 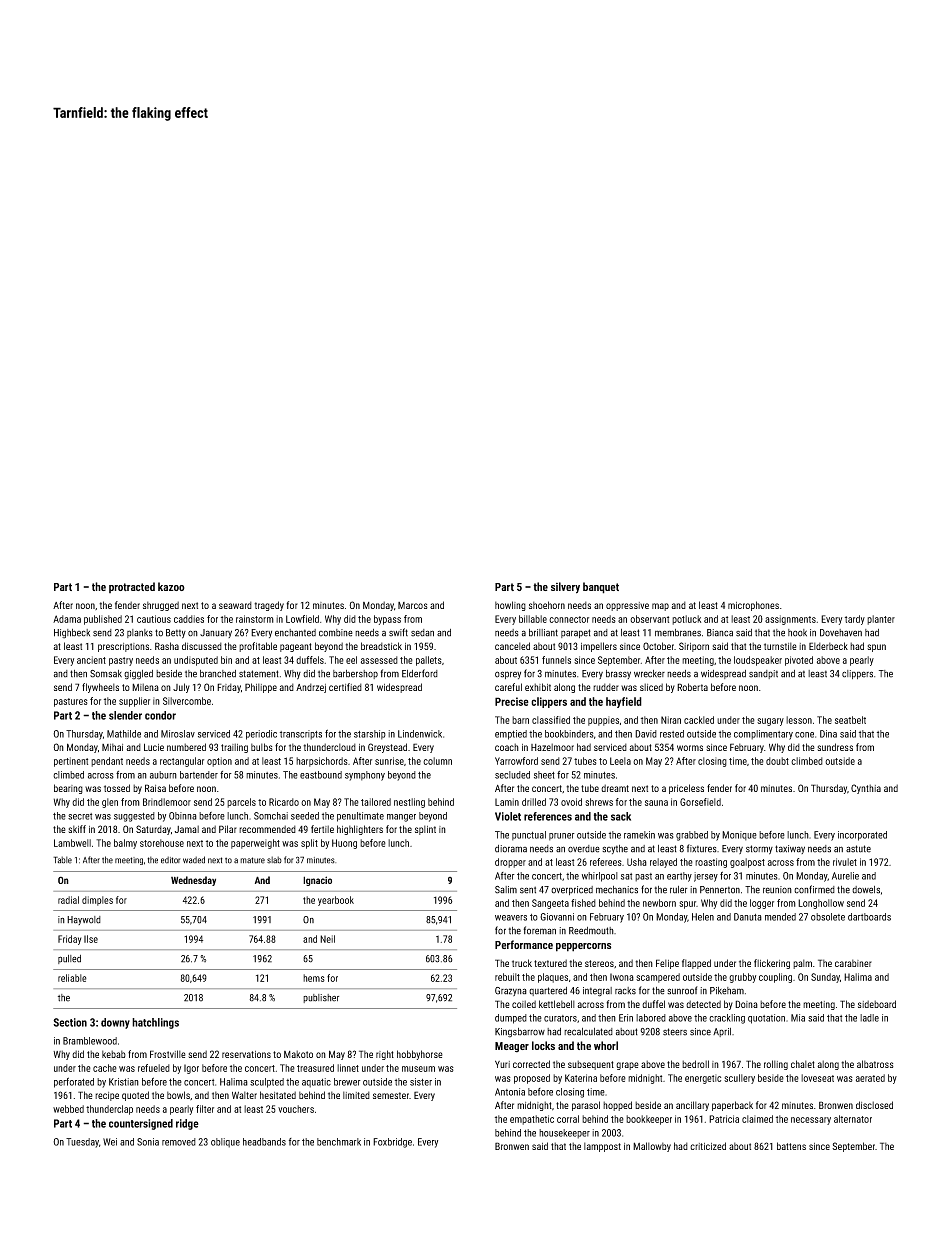 I want to click on Marcos, so click(x=413, y=605).
